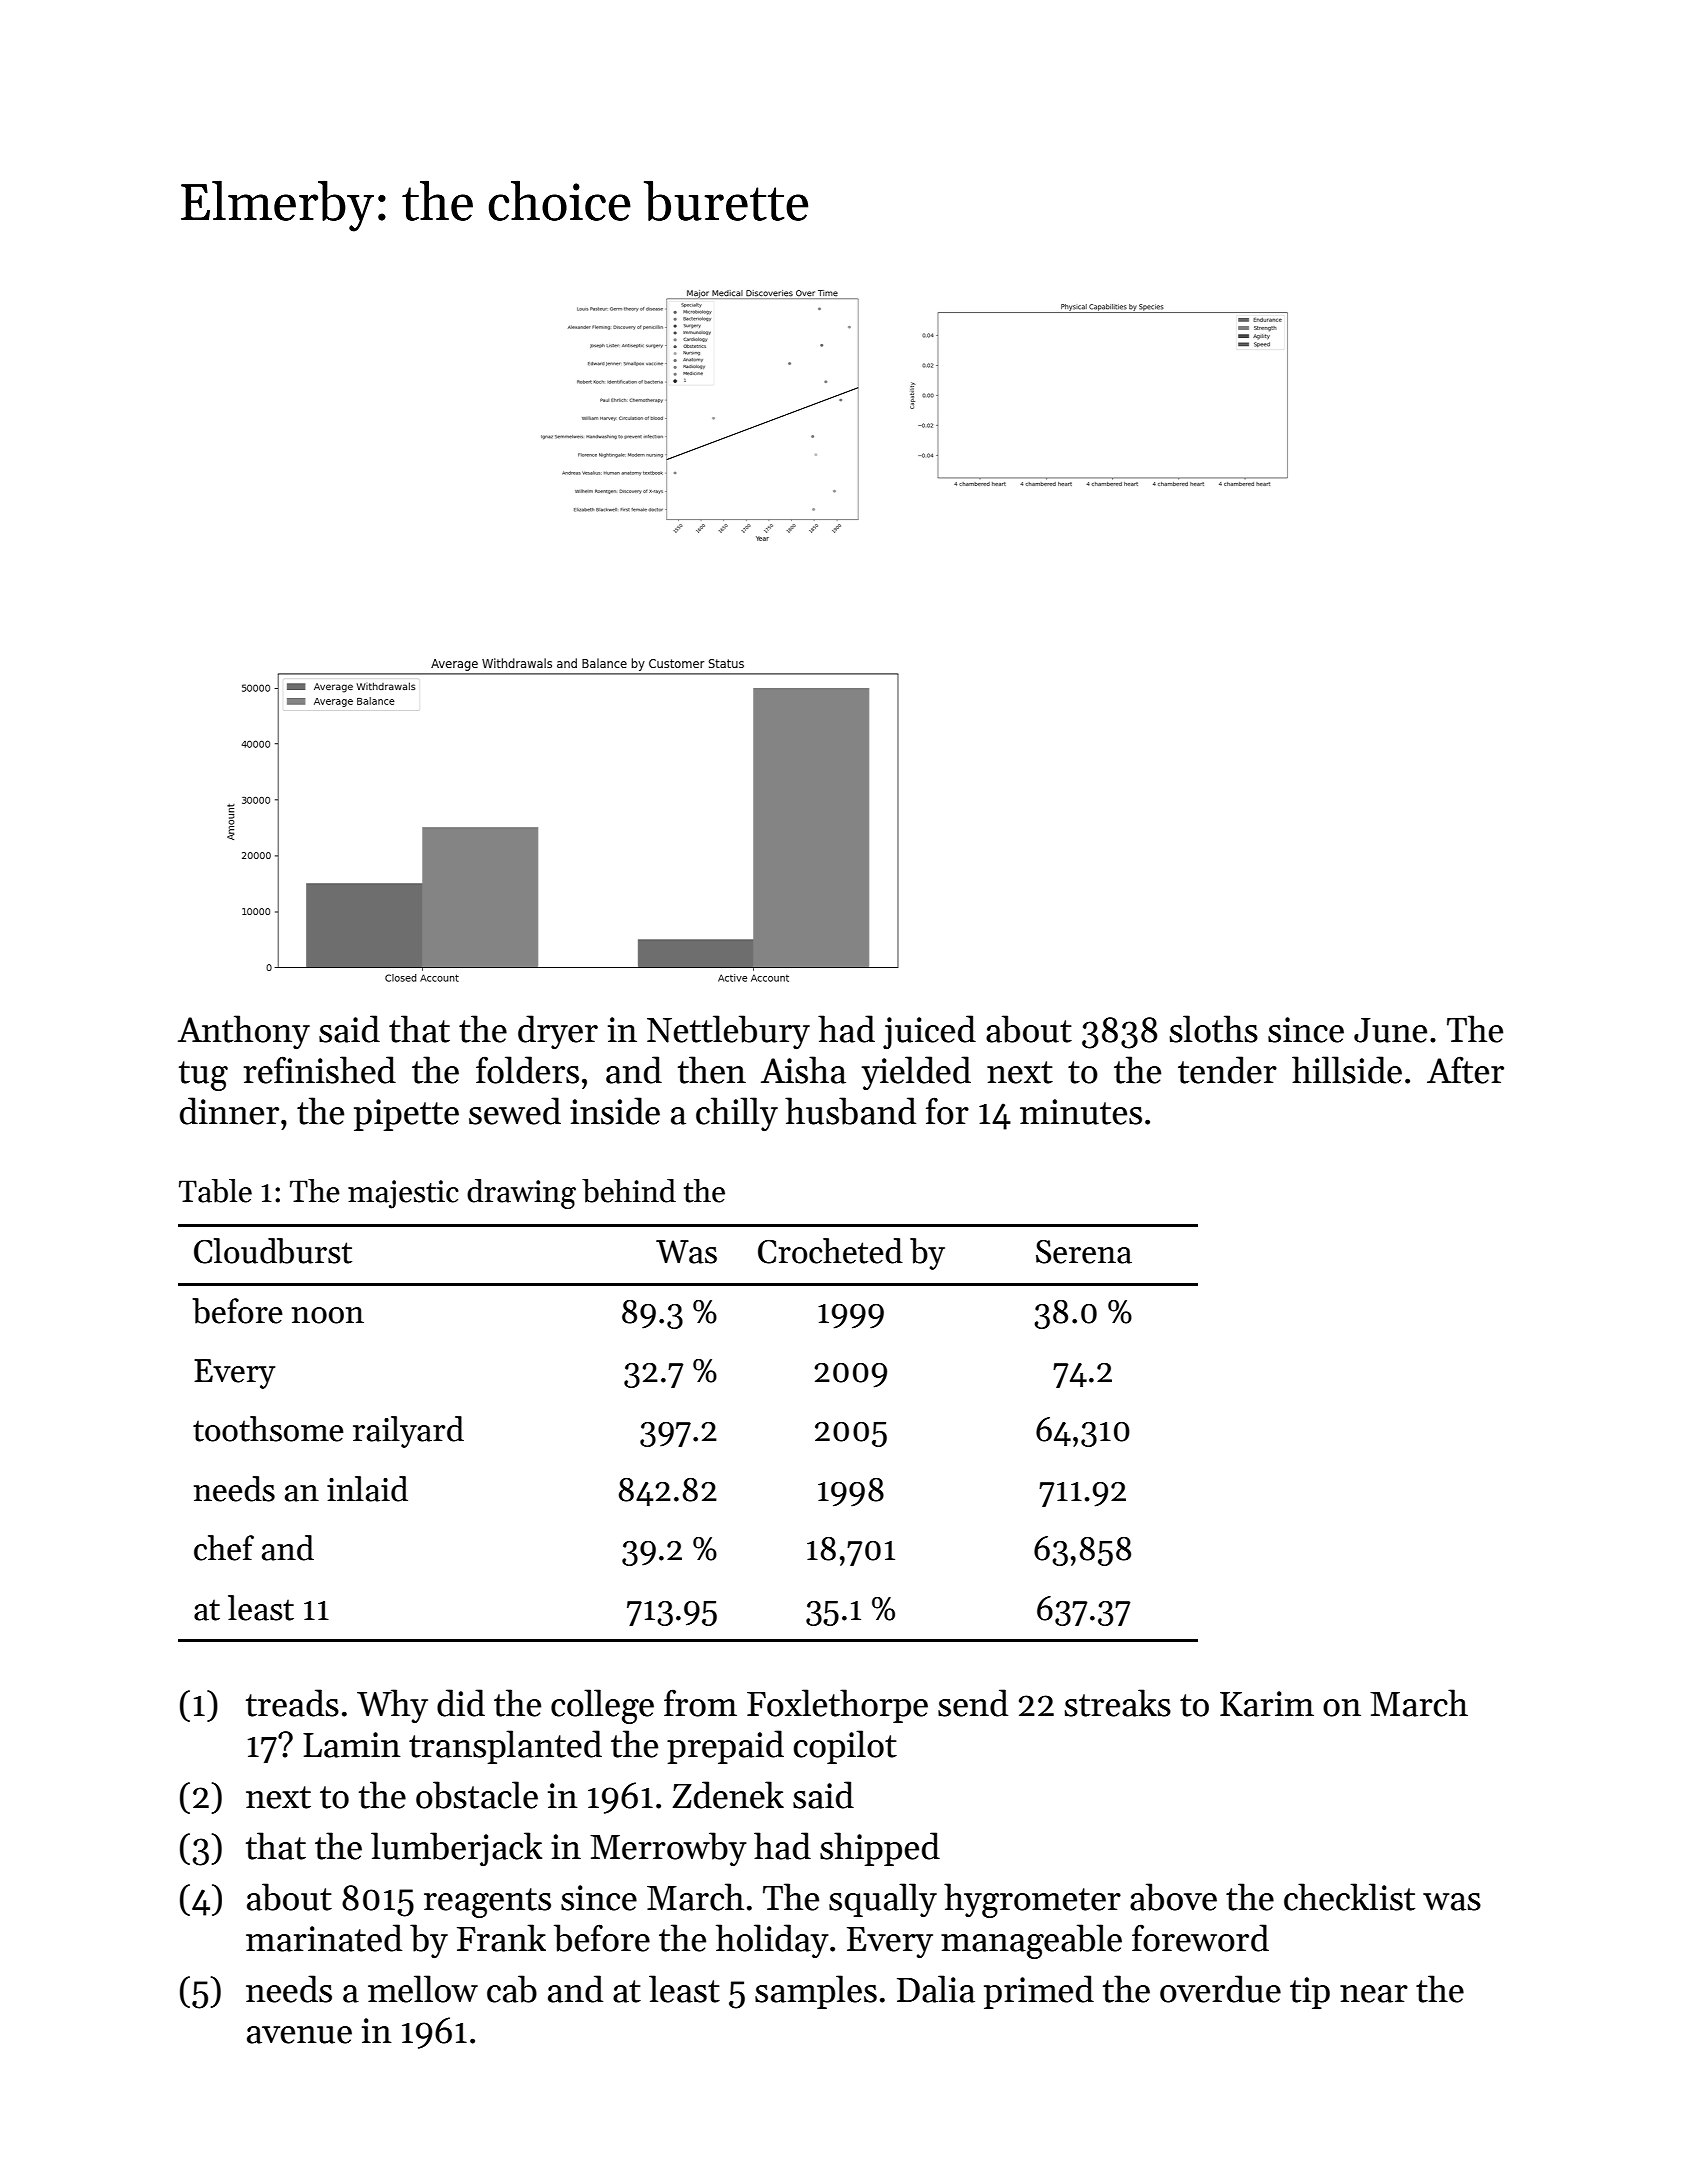  Describe the element at coordinates (456, 1849) in the screenshot. I see `lumberjack` at that location.
